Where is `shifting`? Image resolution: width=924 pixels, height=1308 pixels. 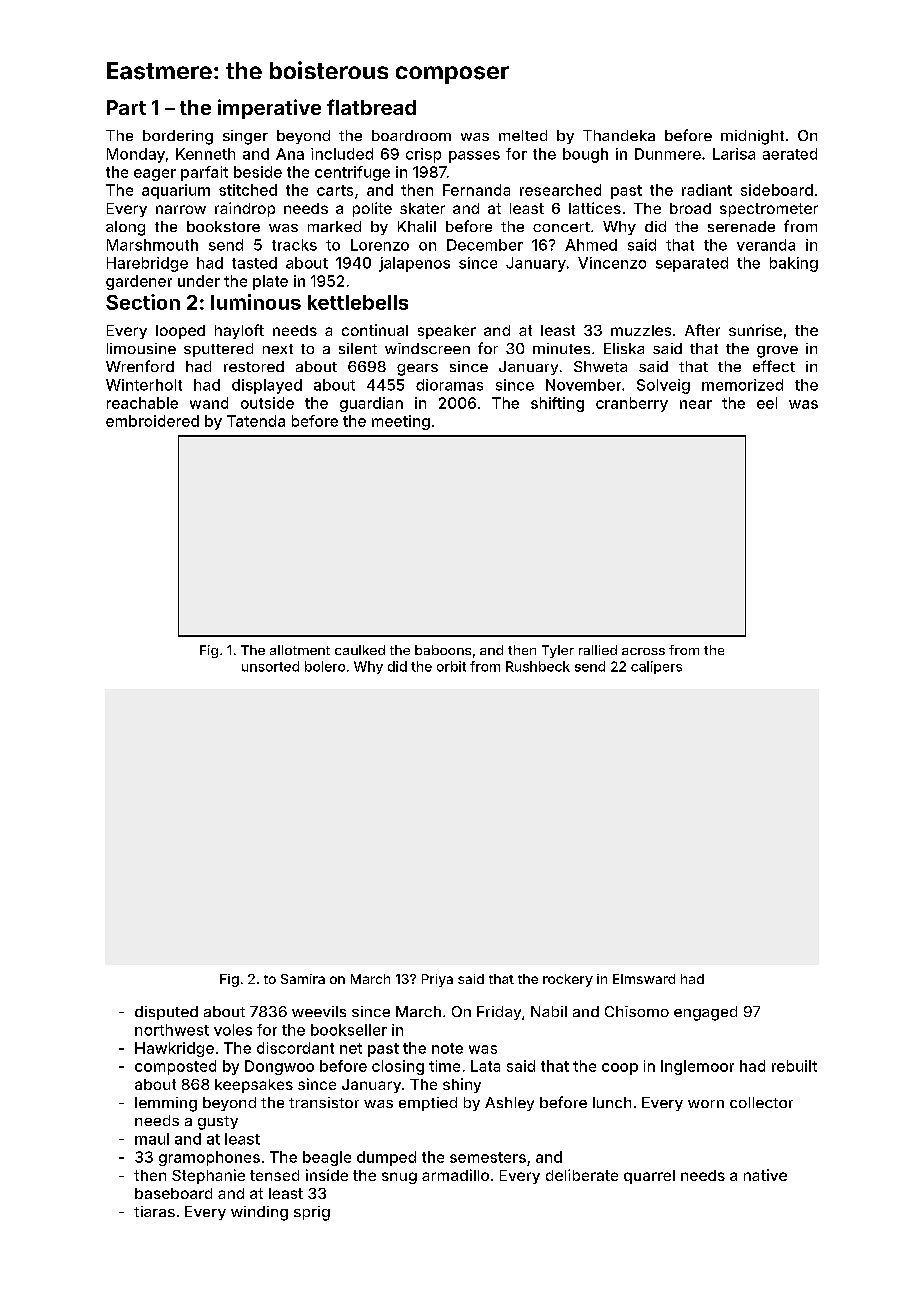
shifting is located at coordinates (557, 404).
